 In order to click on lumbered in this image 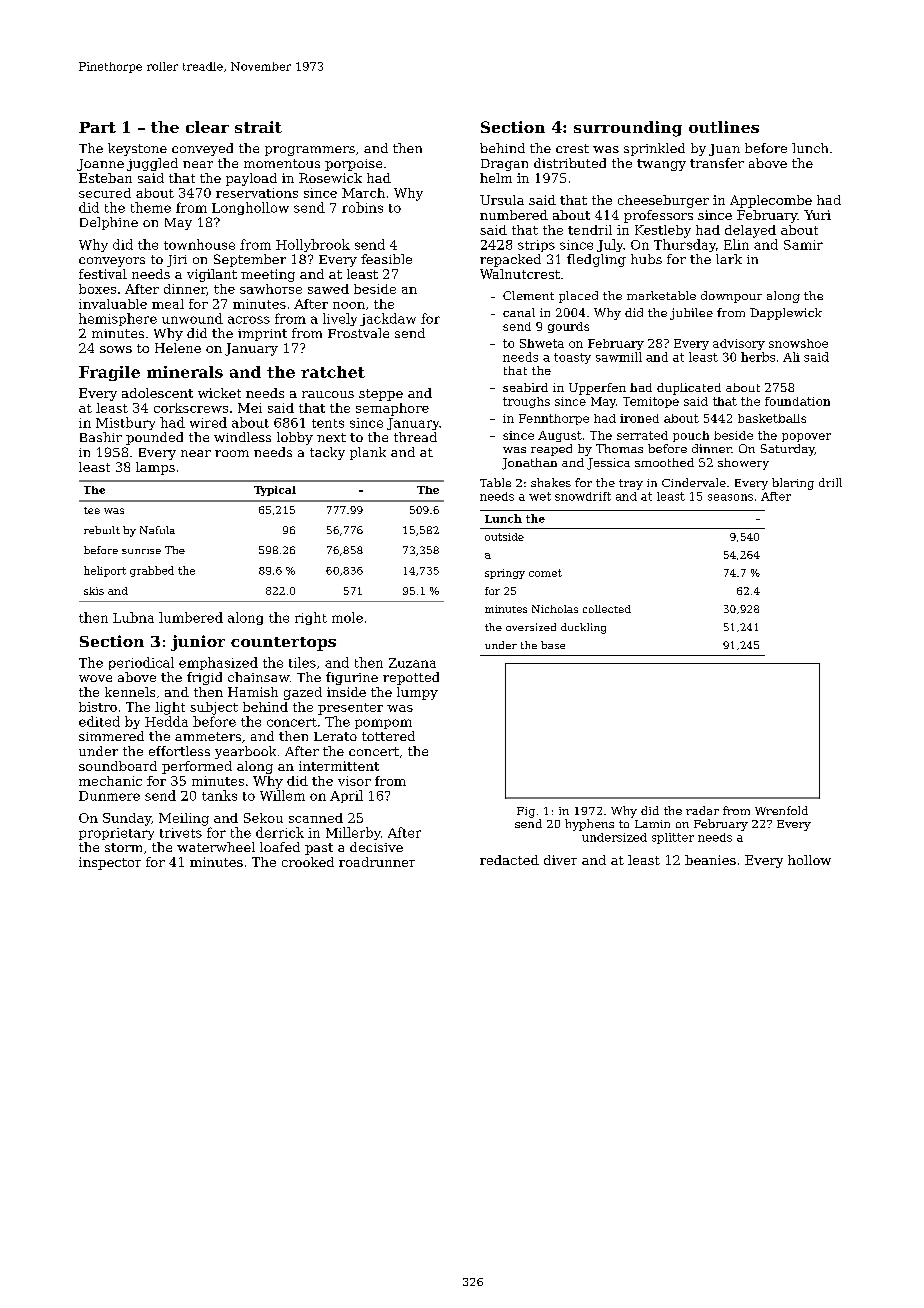, I will do `click(191, 617)`.
